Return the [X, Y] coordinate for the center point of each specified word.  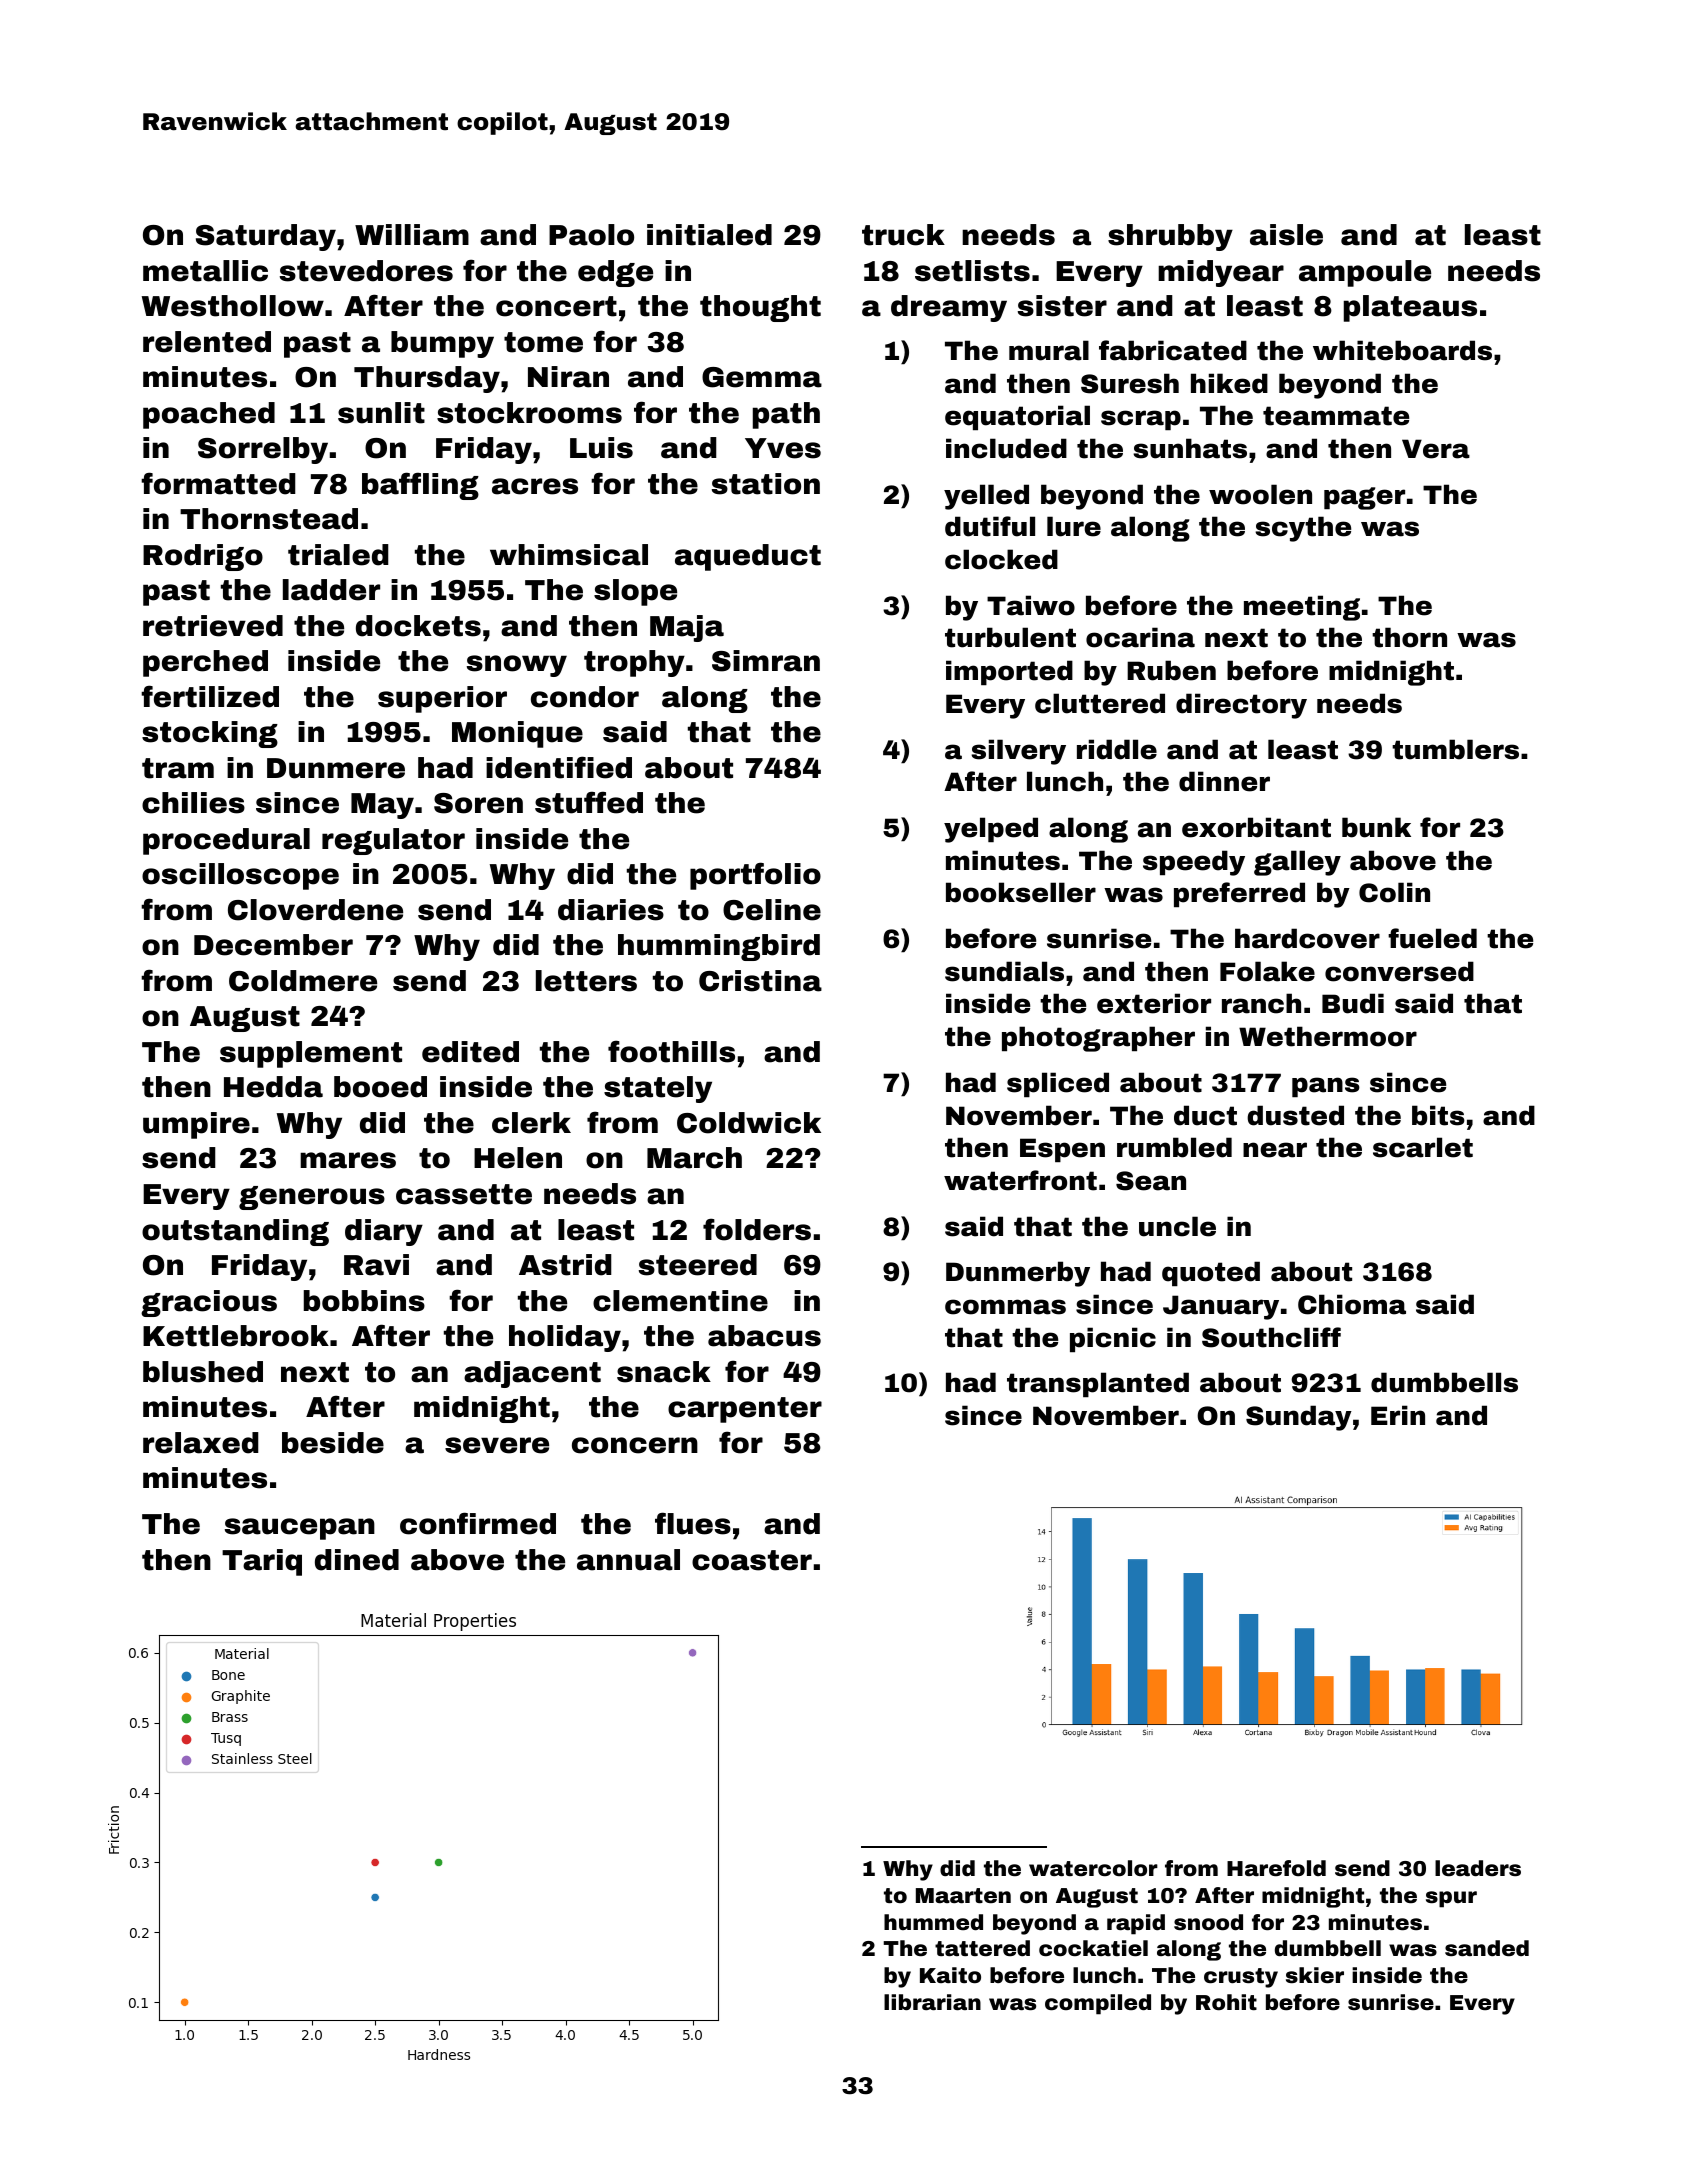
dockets [418, 626]
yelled [986, 497]
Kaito [950, 1975]
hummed [933, 1922]
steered [698, 1265]
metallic [205, 271]
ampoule [1365, 273]
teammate [1336, 416]
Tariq [262, 1562]
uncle [1177, 1226]
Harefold [1276, 1868]
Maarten [963, 1895]
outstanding [235, 1232]
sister [1062, 306]
